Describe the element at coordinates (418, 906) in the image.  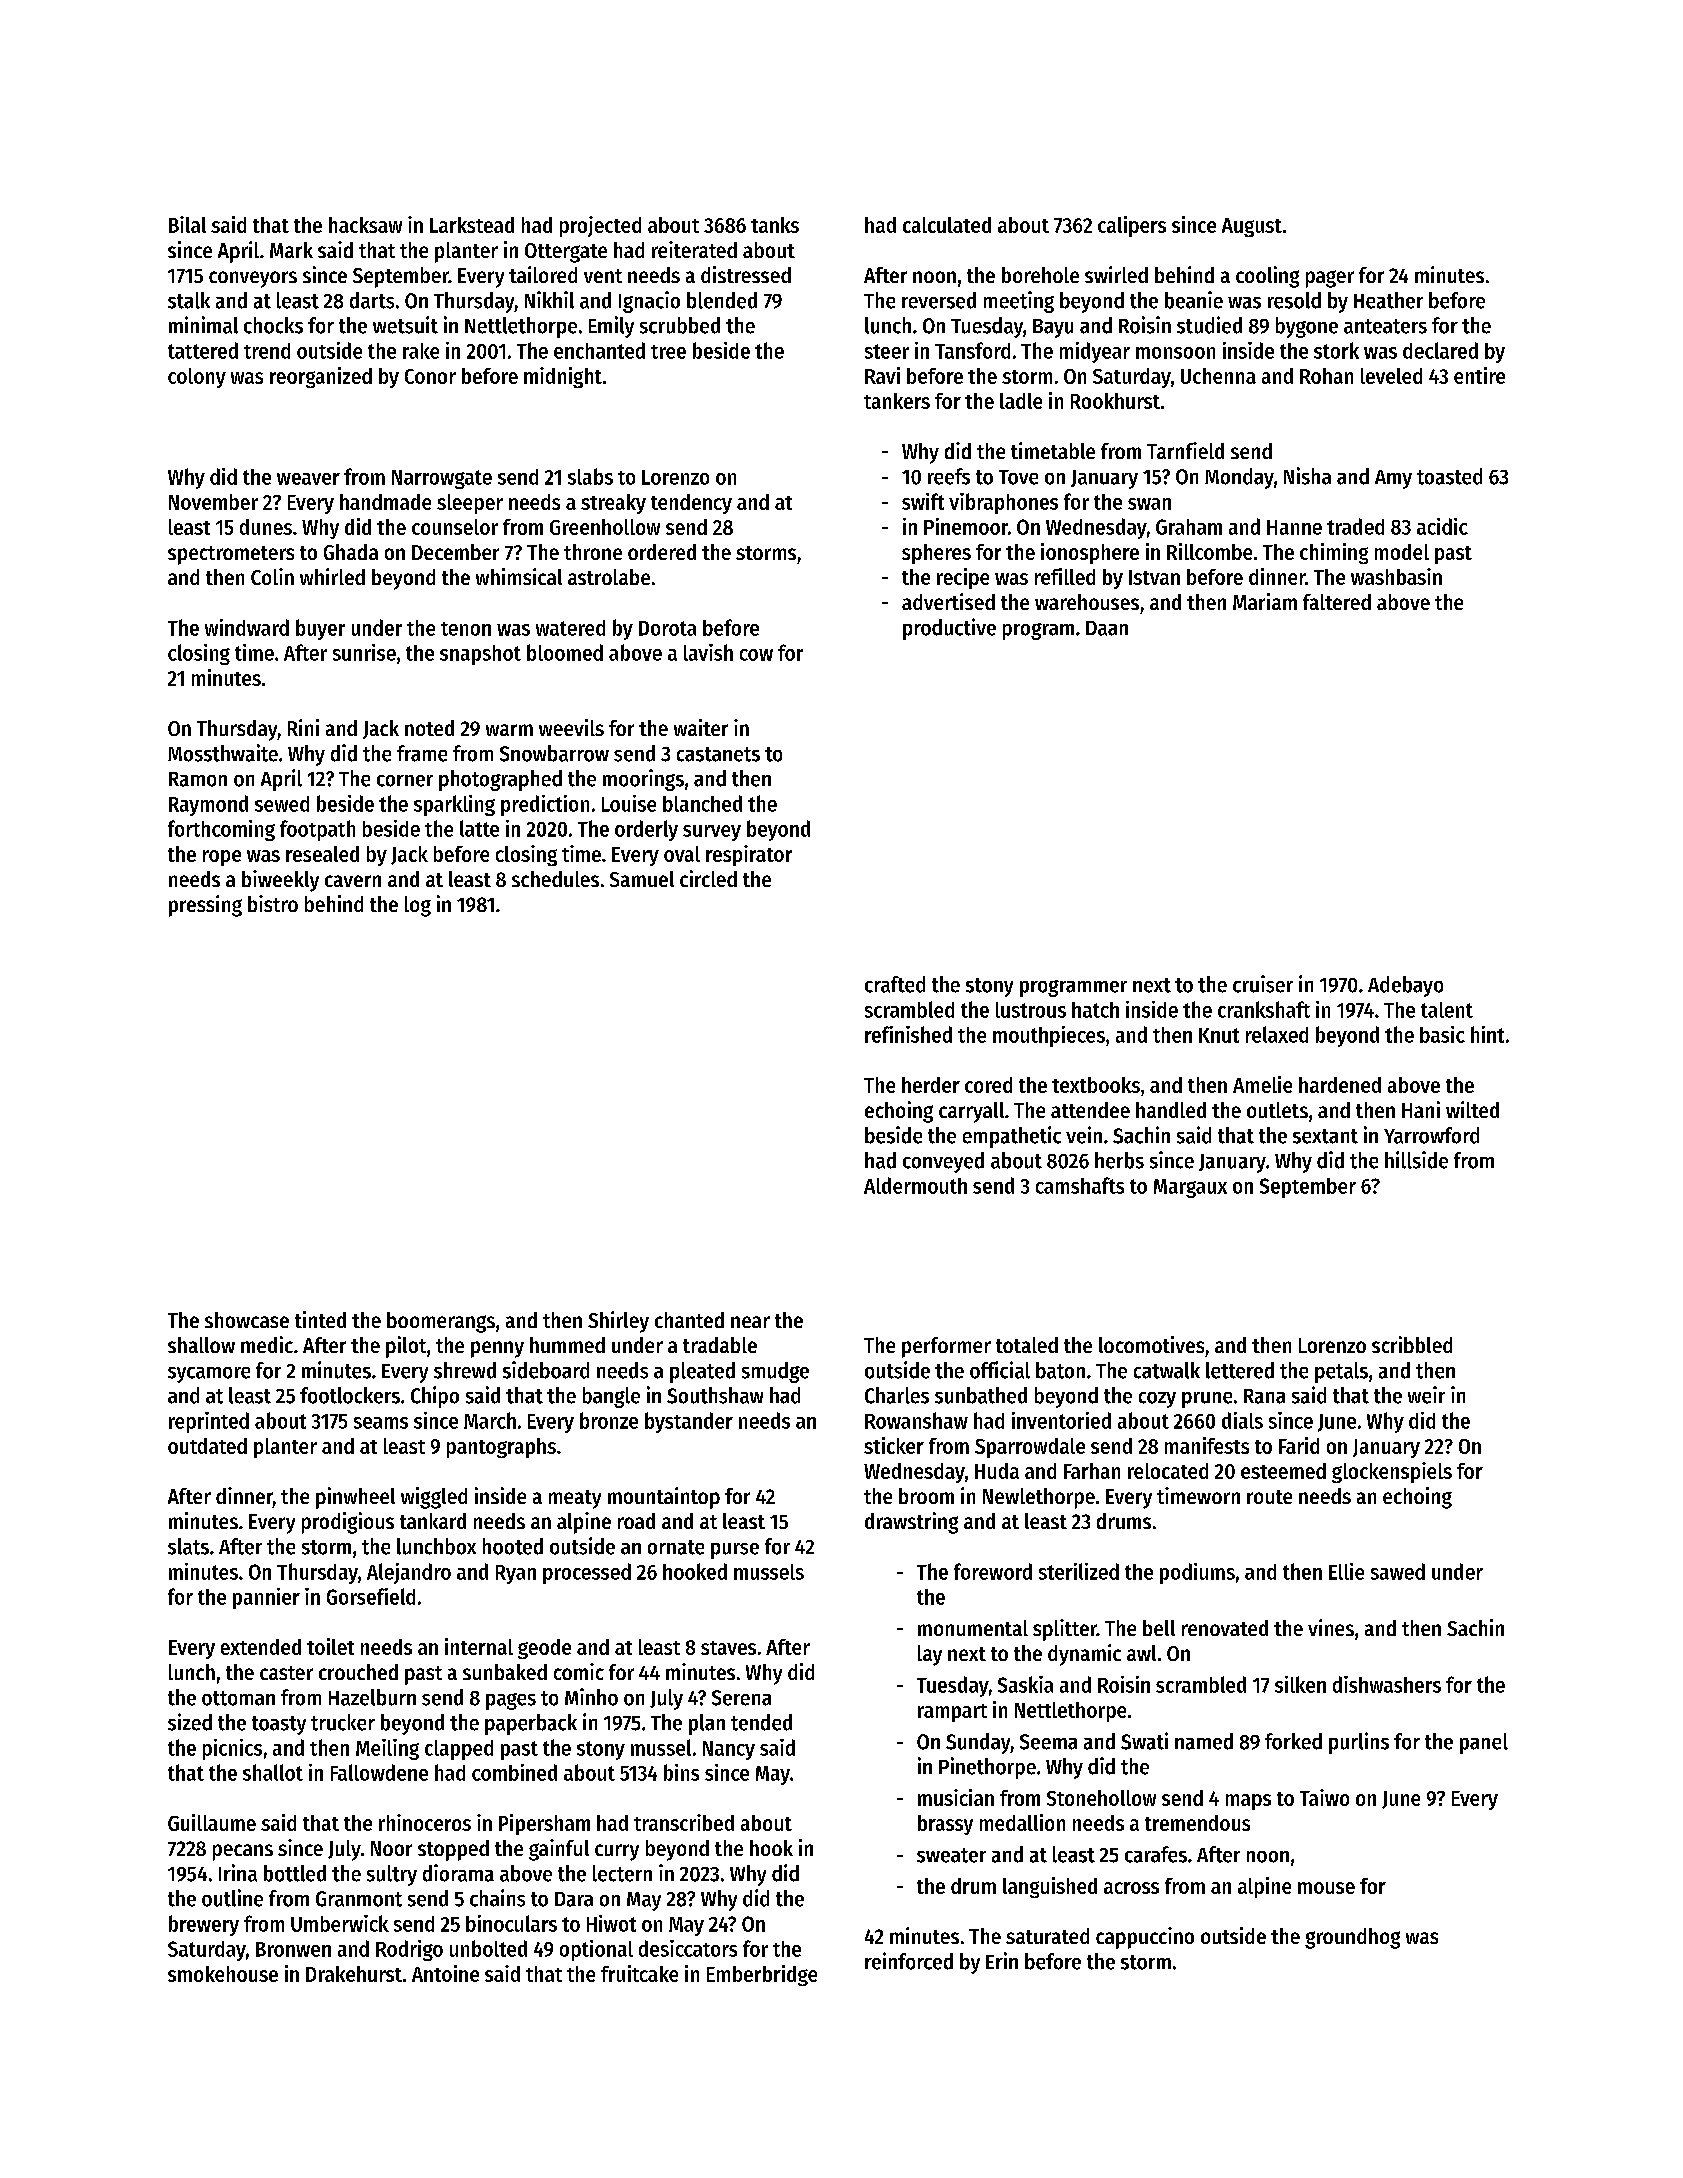
I see `log` at that location.
